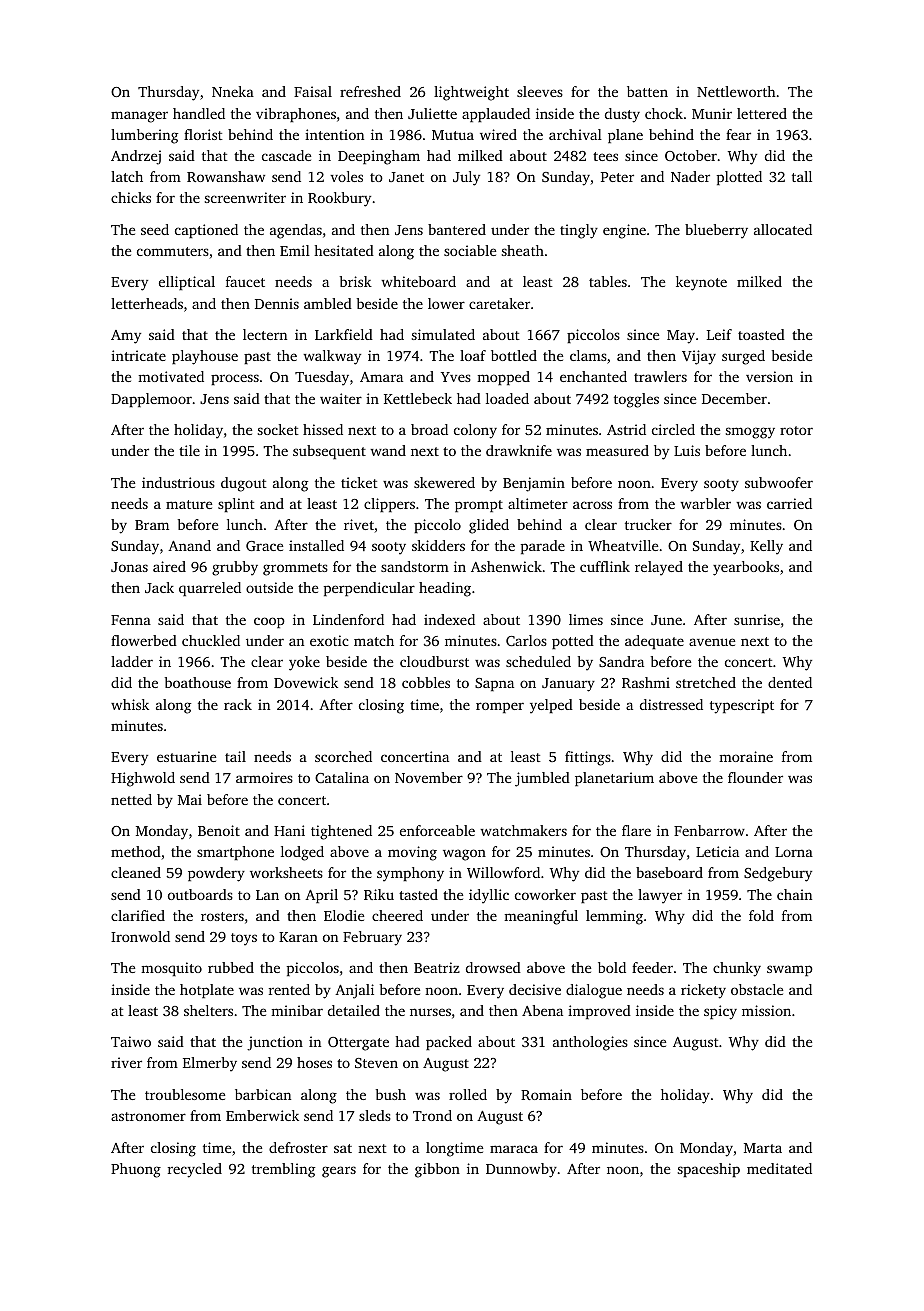  Describe the element at coordinates (147, 303) in the image. I see `letterheads` at that location.
